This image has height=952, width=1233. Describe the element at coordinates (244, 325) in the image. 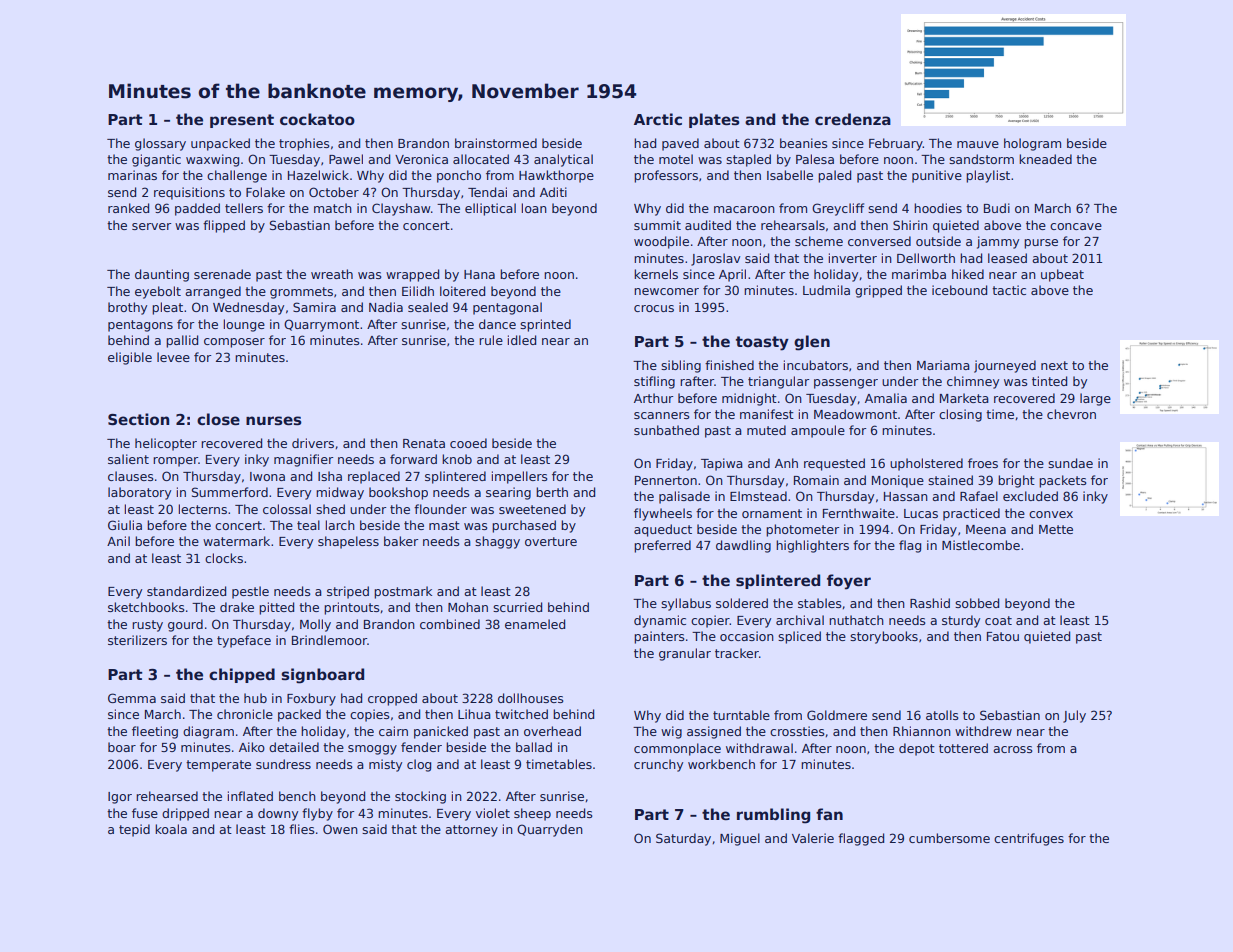

I see `lounge` at that location.
